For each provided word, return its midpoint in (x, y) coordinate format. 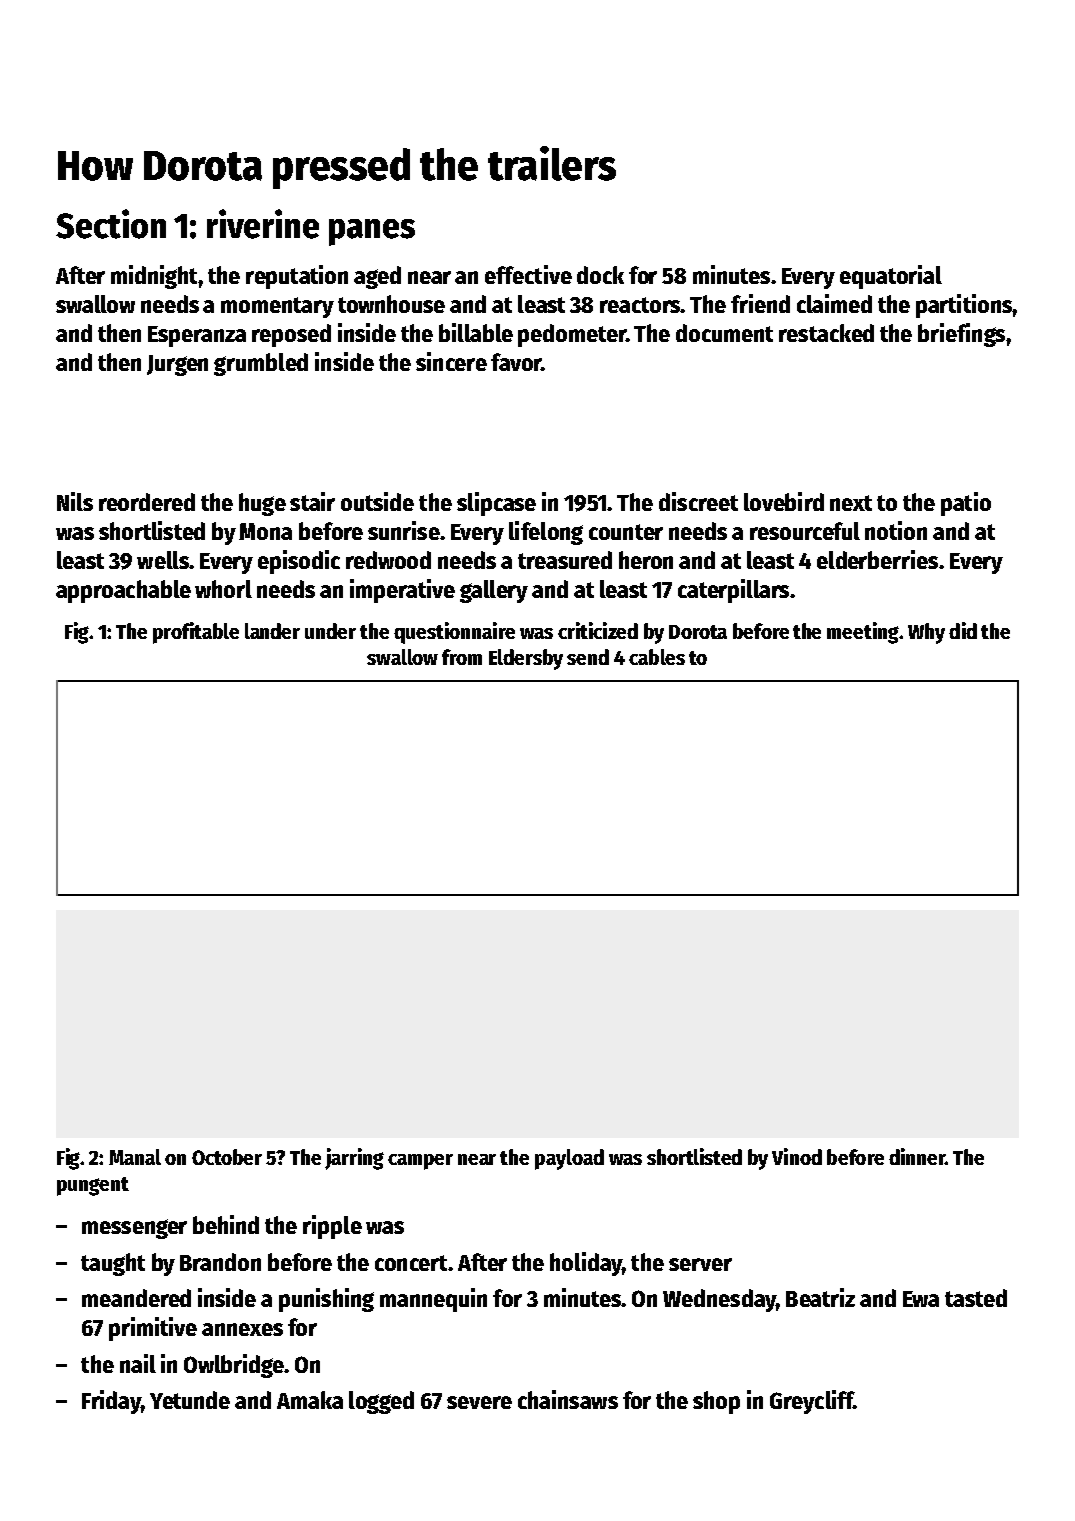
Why (926, 633)
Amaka (310, 1400)
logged (381, 1402)
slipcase (496, 504)
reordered (147, 502)
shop (716, 1402)
